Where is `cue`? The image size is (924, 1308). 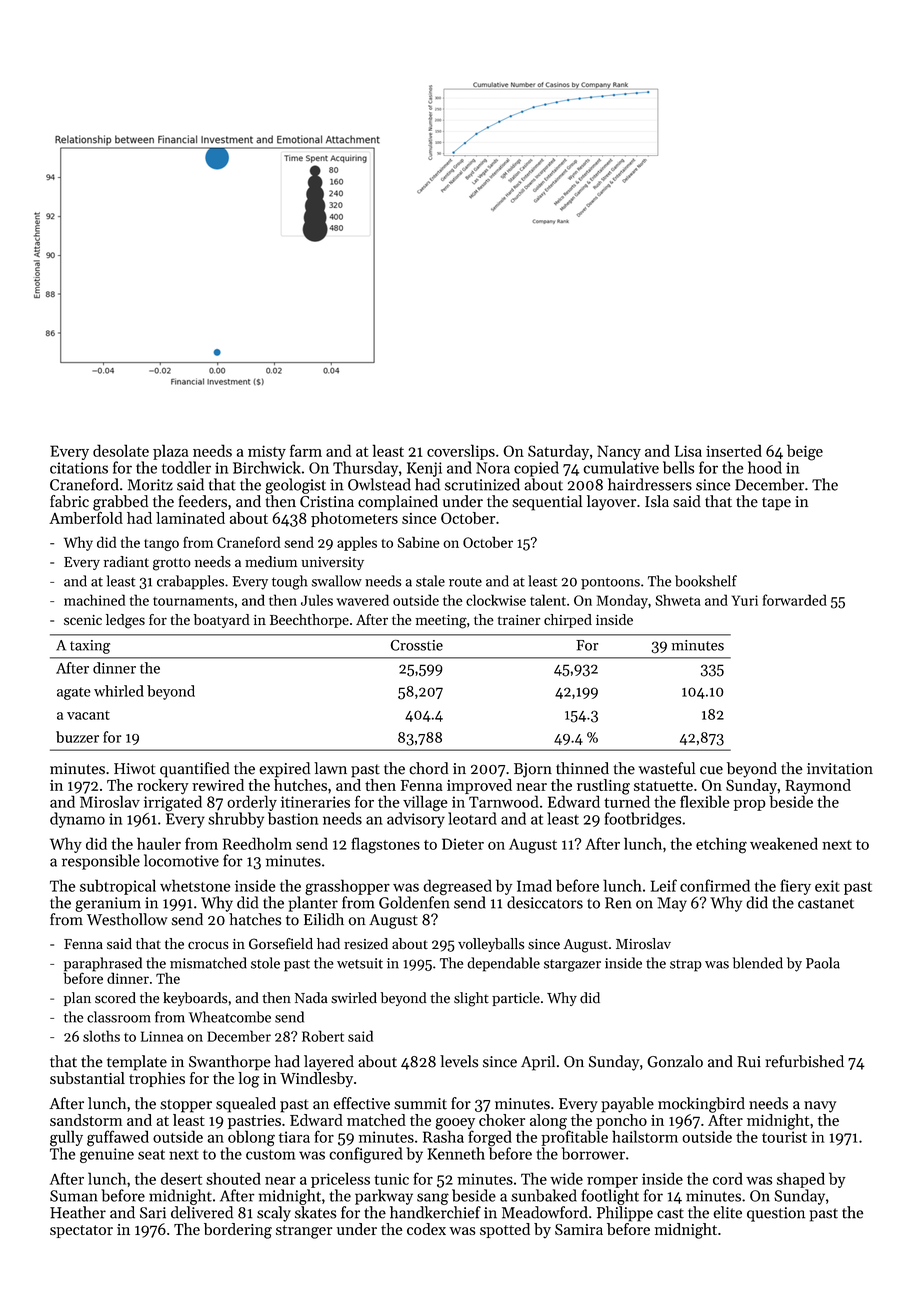
cue is located at coordinates (711, 770).
